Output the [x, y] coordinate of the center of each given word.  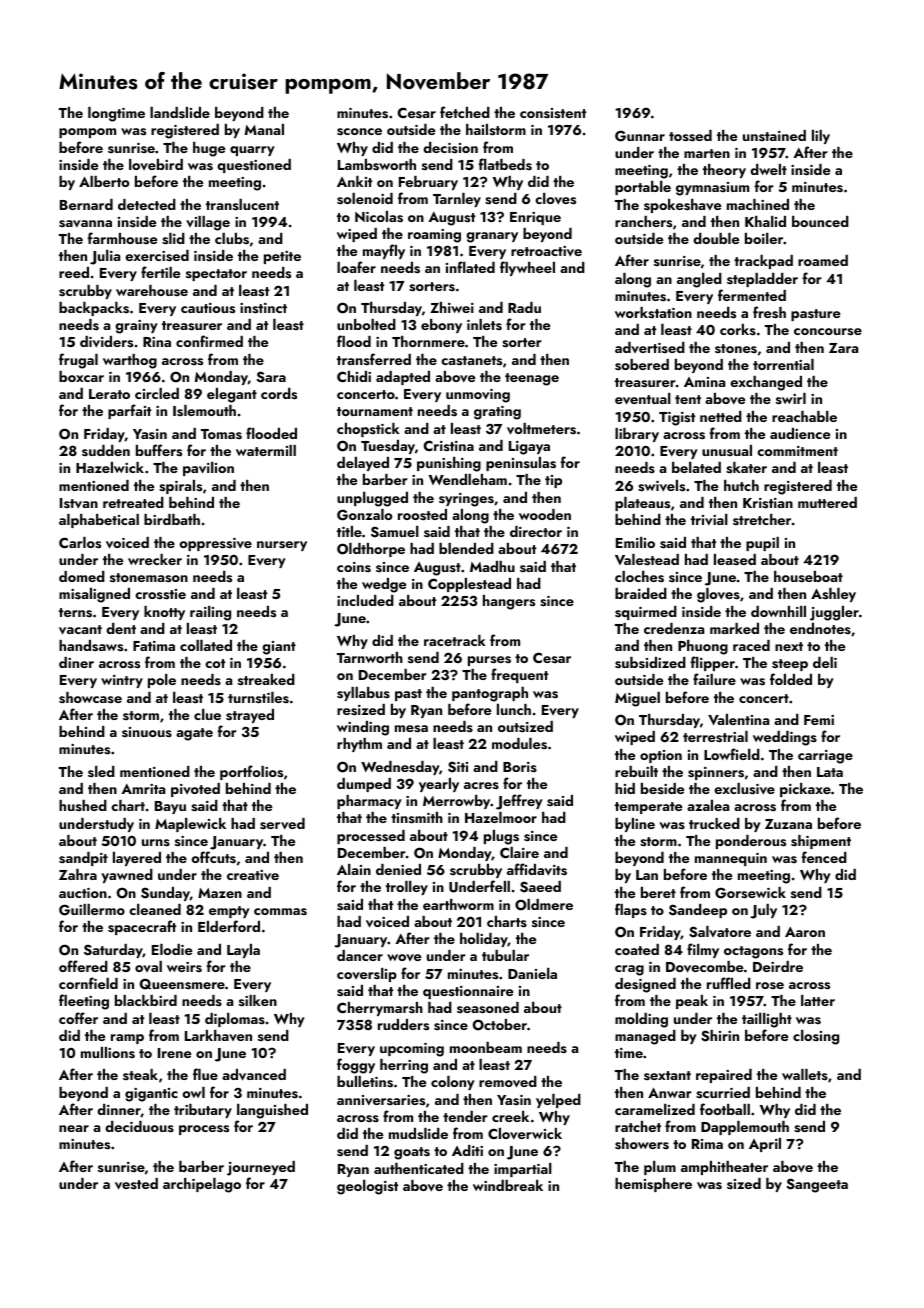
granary [492, 237]
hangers [509, 602]
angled [699, 280]
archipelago [202, 1185]
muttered [827, 502]
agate [194, 734]
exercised [157, 256]
